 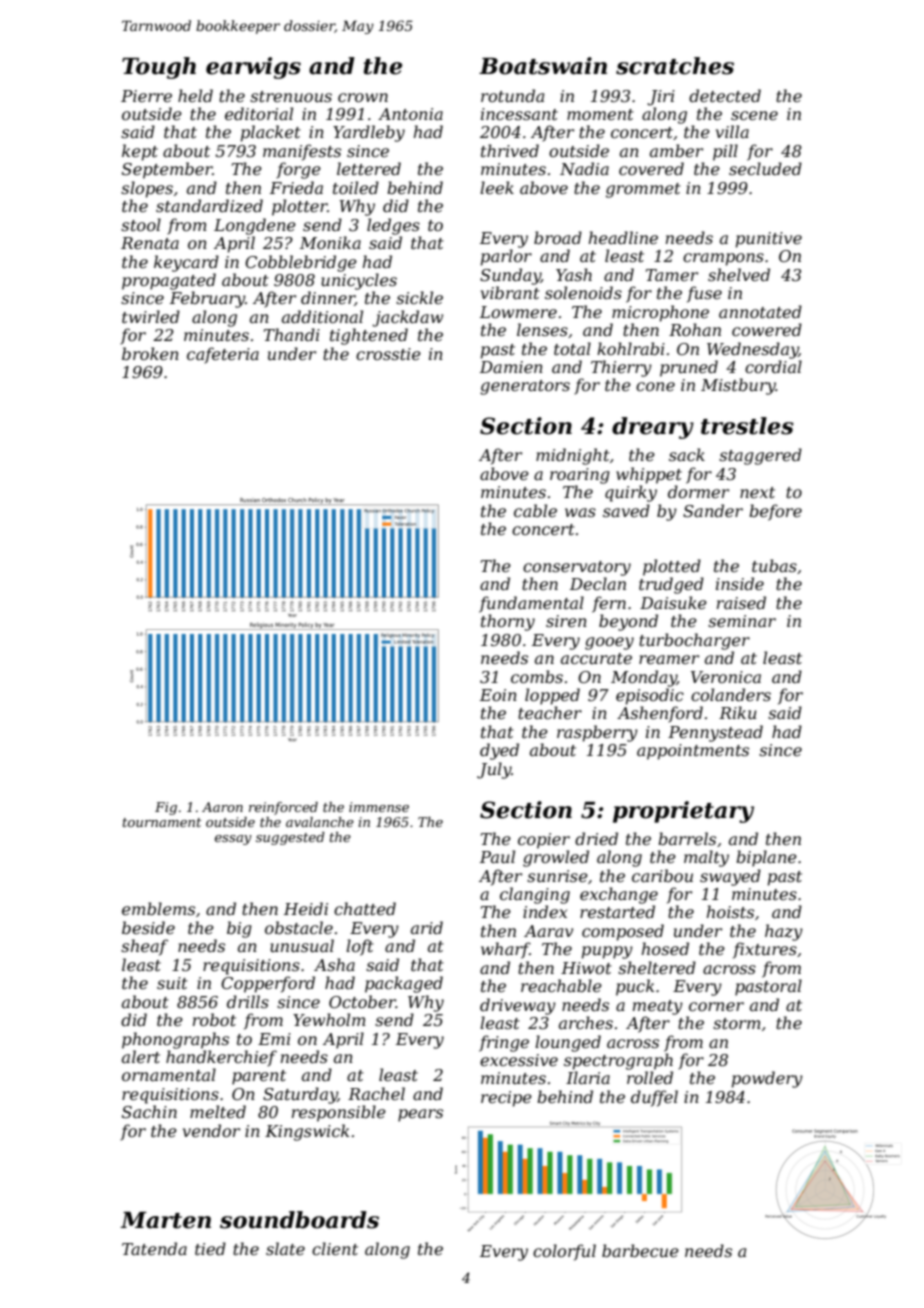 What do you see at coordinates (253, 68) in the screenshot?
I see `earwigs` at bounding box center [253, 68].
